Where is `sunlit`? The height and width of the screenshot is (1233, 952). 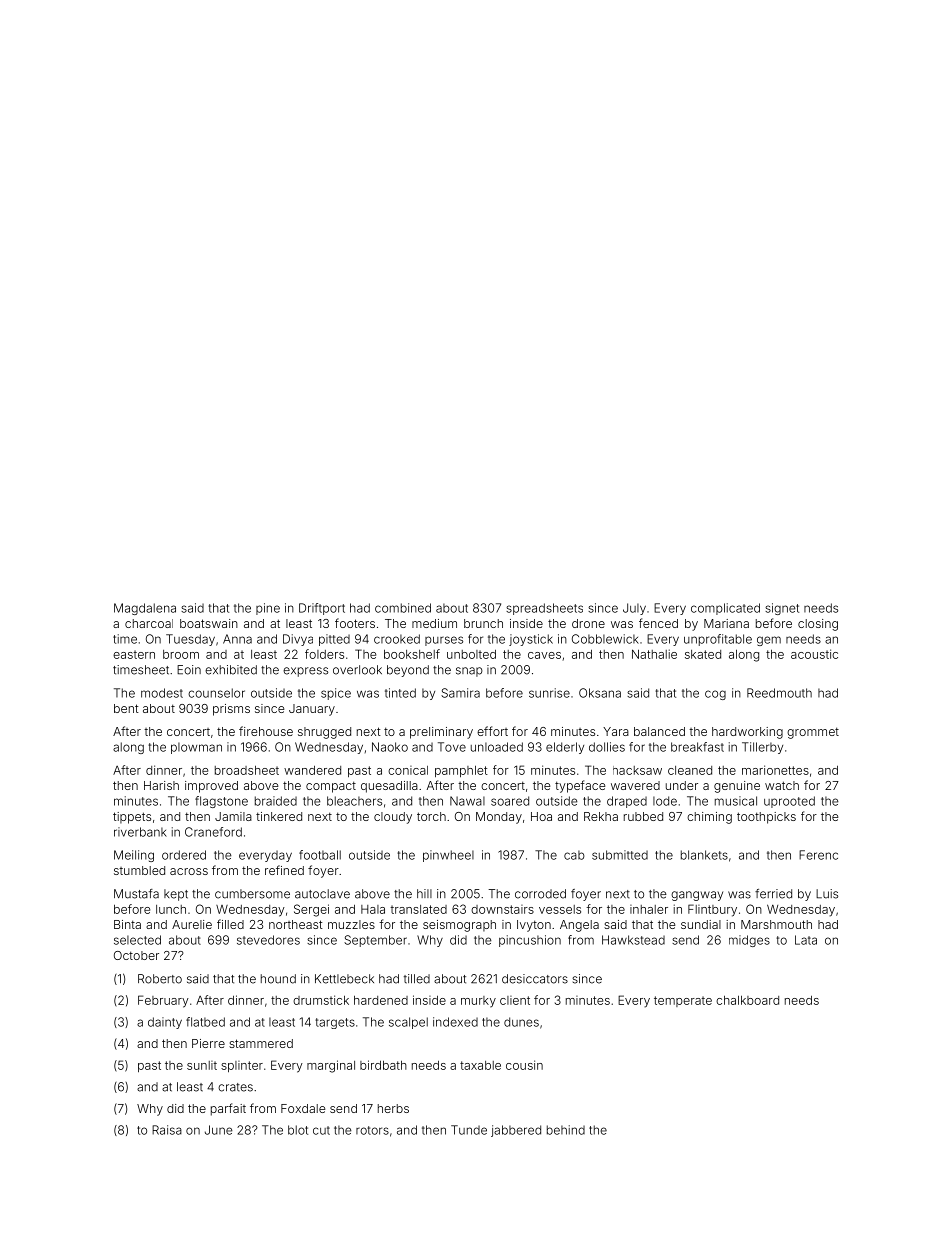
sunlit is located at coordinates (202, 1065).
